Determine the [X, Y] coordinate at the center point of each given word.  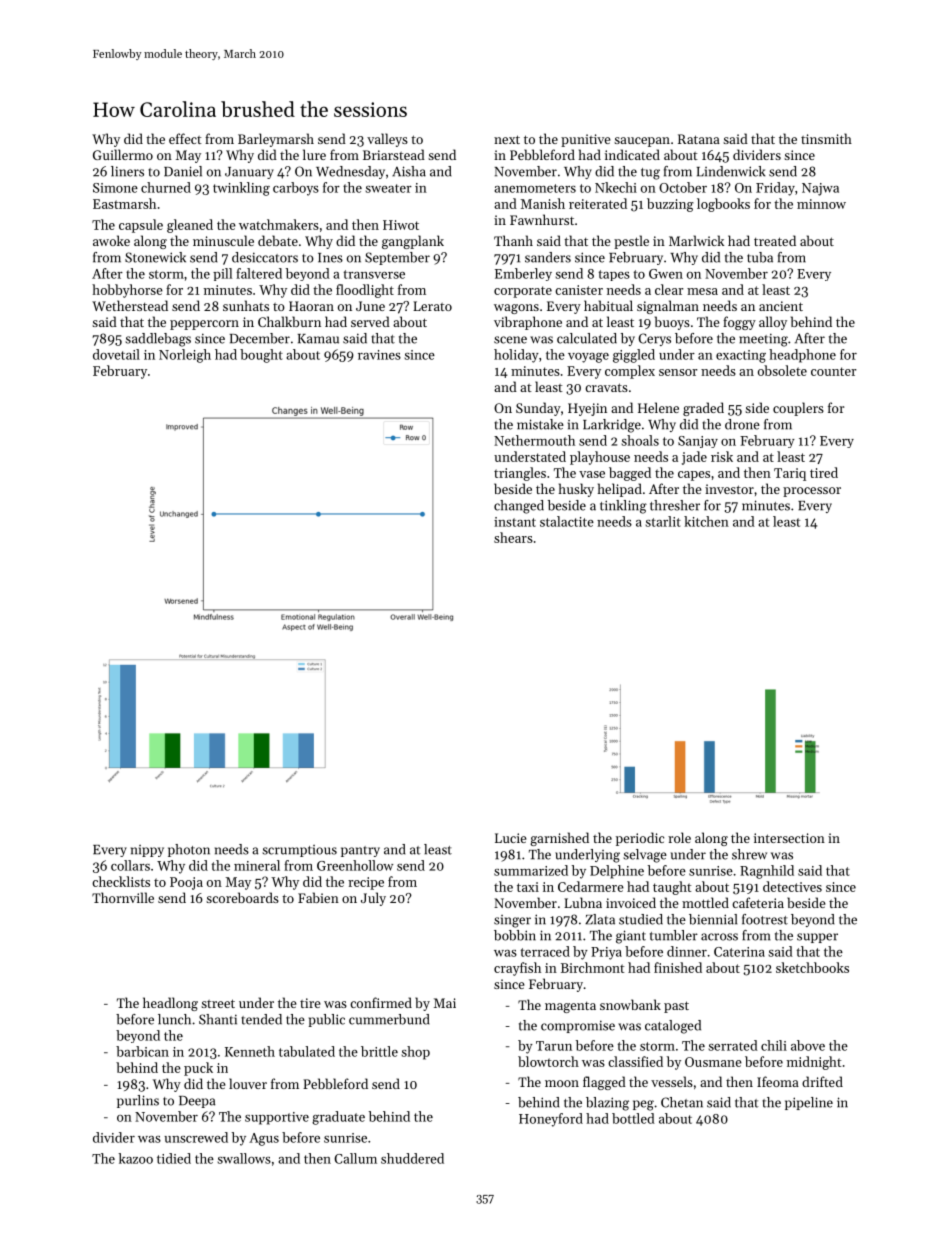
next [507, 139]
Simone [115, 188]
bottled [633, 1118]
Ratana [699, 139]
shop [416, 1053]
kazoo [136, 1158]
